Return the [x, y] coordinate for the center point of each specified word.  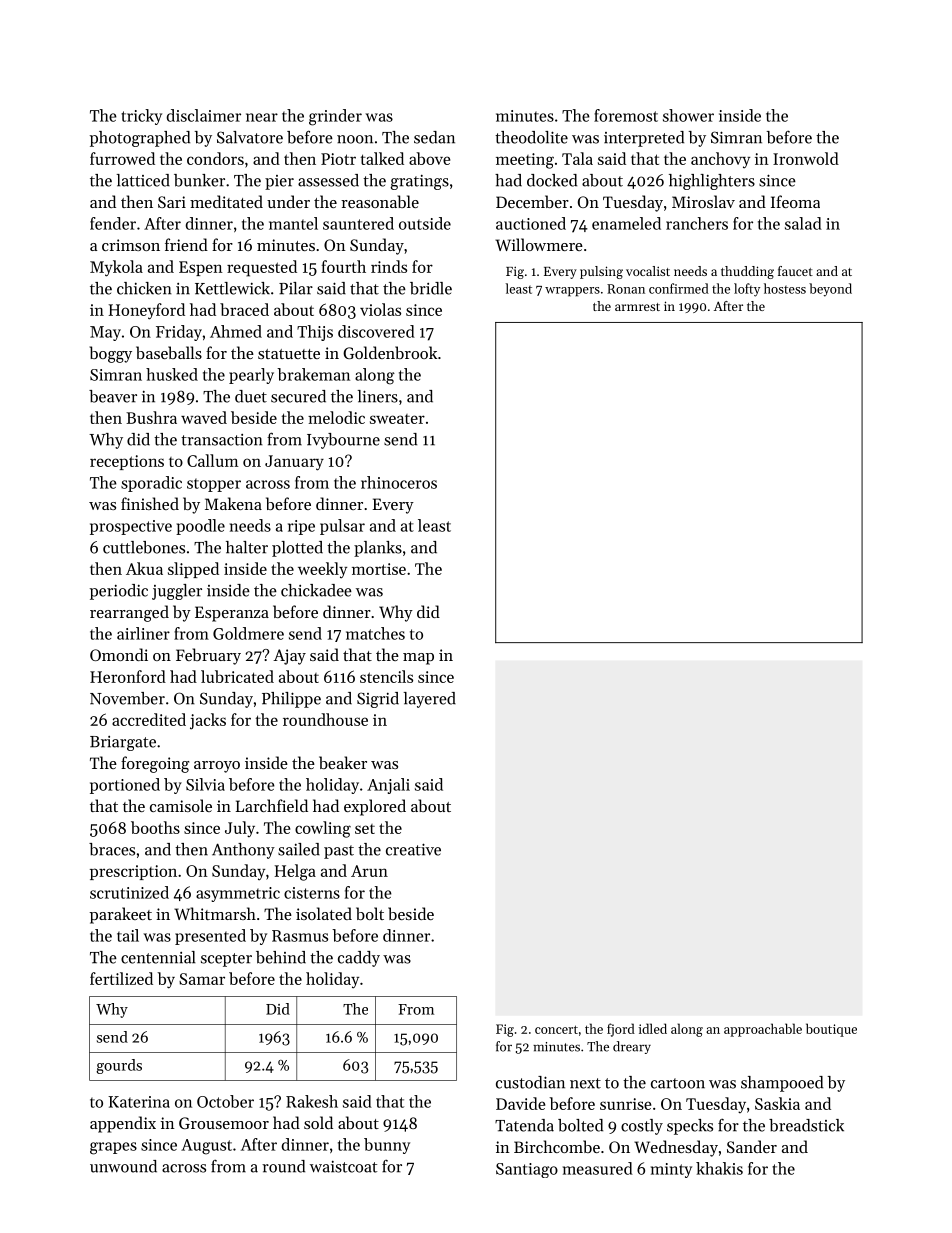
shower [688, 115]
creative [413, 849]
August [206, 1147]
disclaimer [204, 115]
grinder [335, 117]
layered [429, 700]
